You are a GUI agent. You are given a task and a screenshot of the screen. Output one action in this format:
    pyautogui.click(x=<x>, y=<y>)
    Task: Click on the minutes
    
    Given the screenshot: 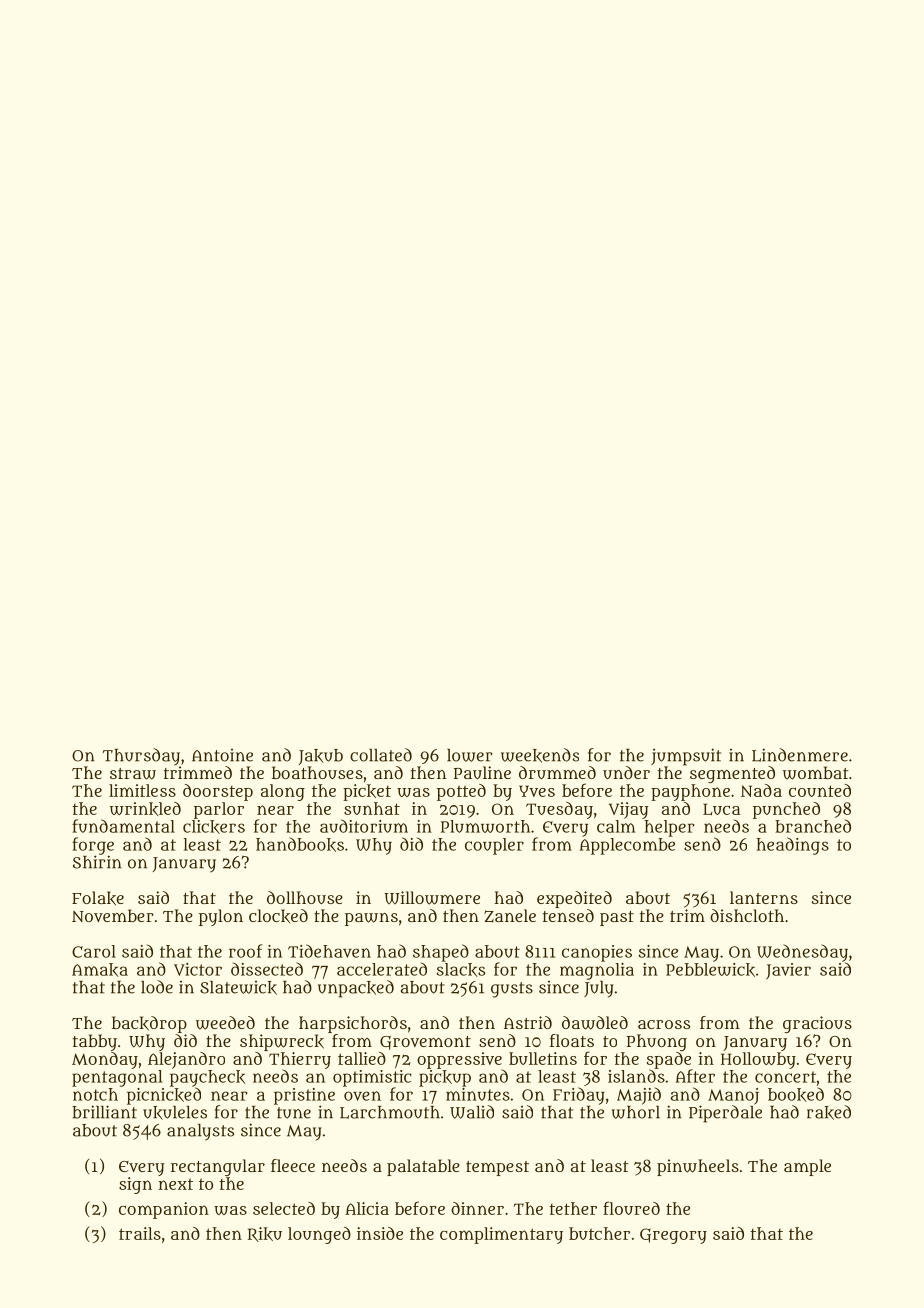 What is the action you would take?
    pyautogui.click(x=478, y=1094)
